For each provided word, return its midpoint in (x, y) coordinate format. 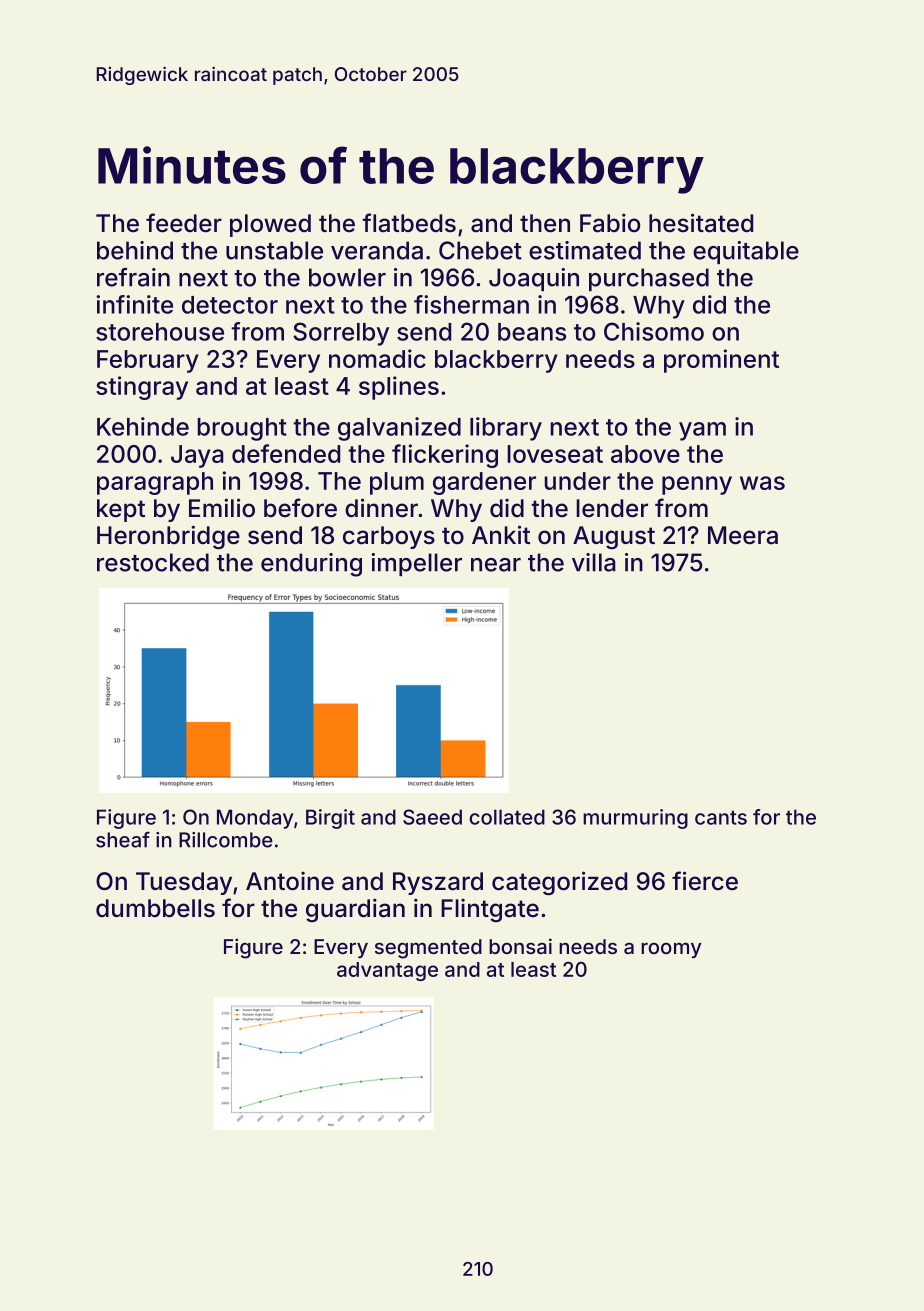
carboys (389, 537)
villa (594, 562)
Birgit (330, 819)
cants (721, 817)
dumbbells (155, 908)
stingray (142, 388)
